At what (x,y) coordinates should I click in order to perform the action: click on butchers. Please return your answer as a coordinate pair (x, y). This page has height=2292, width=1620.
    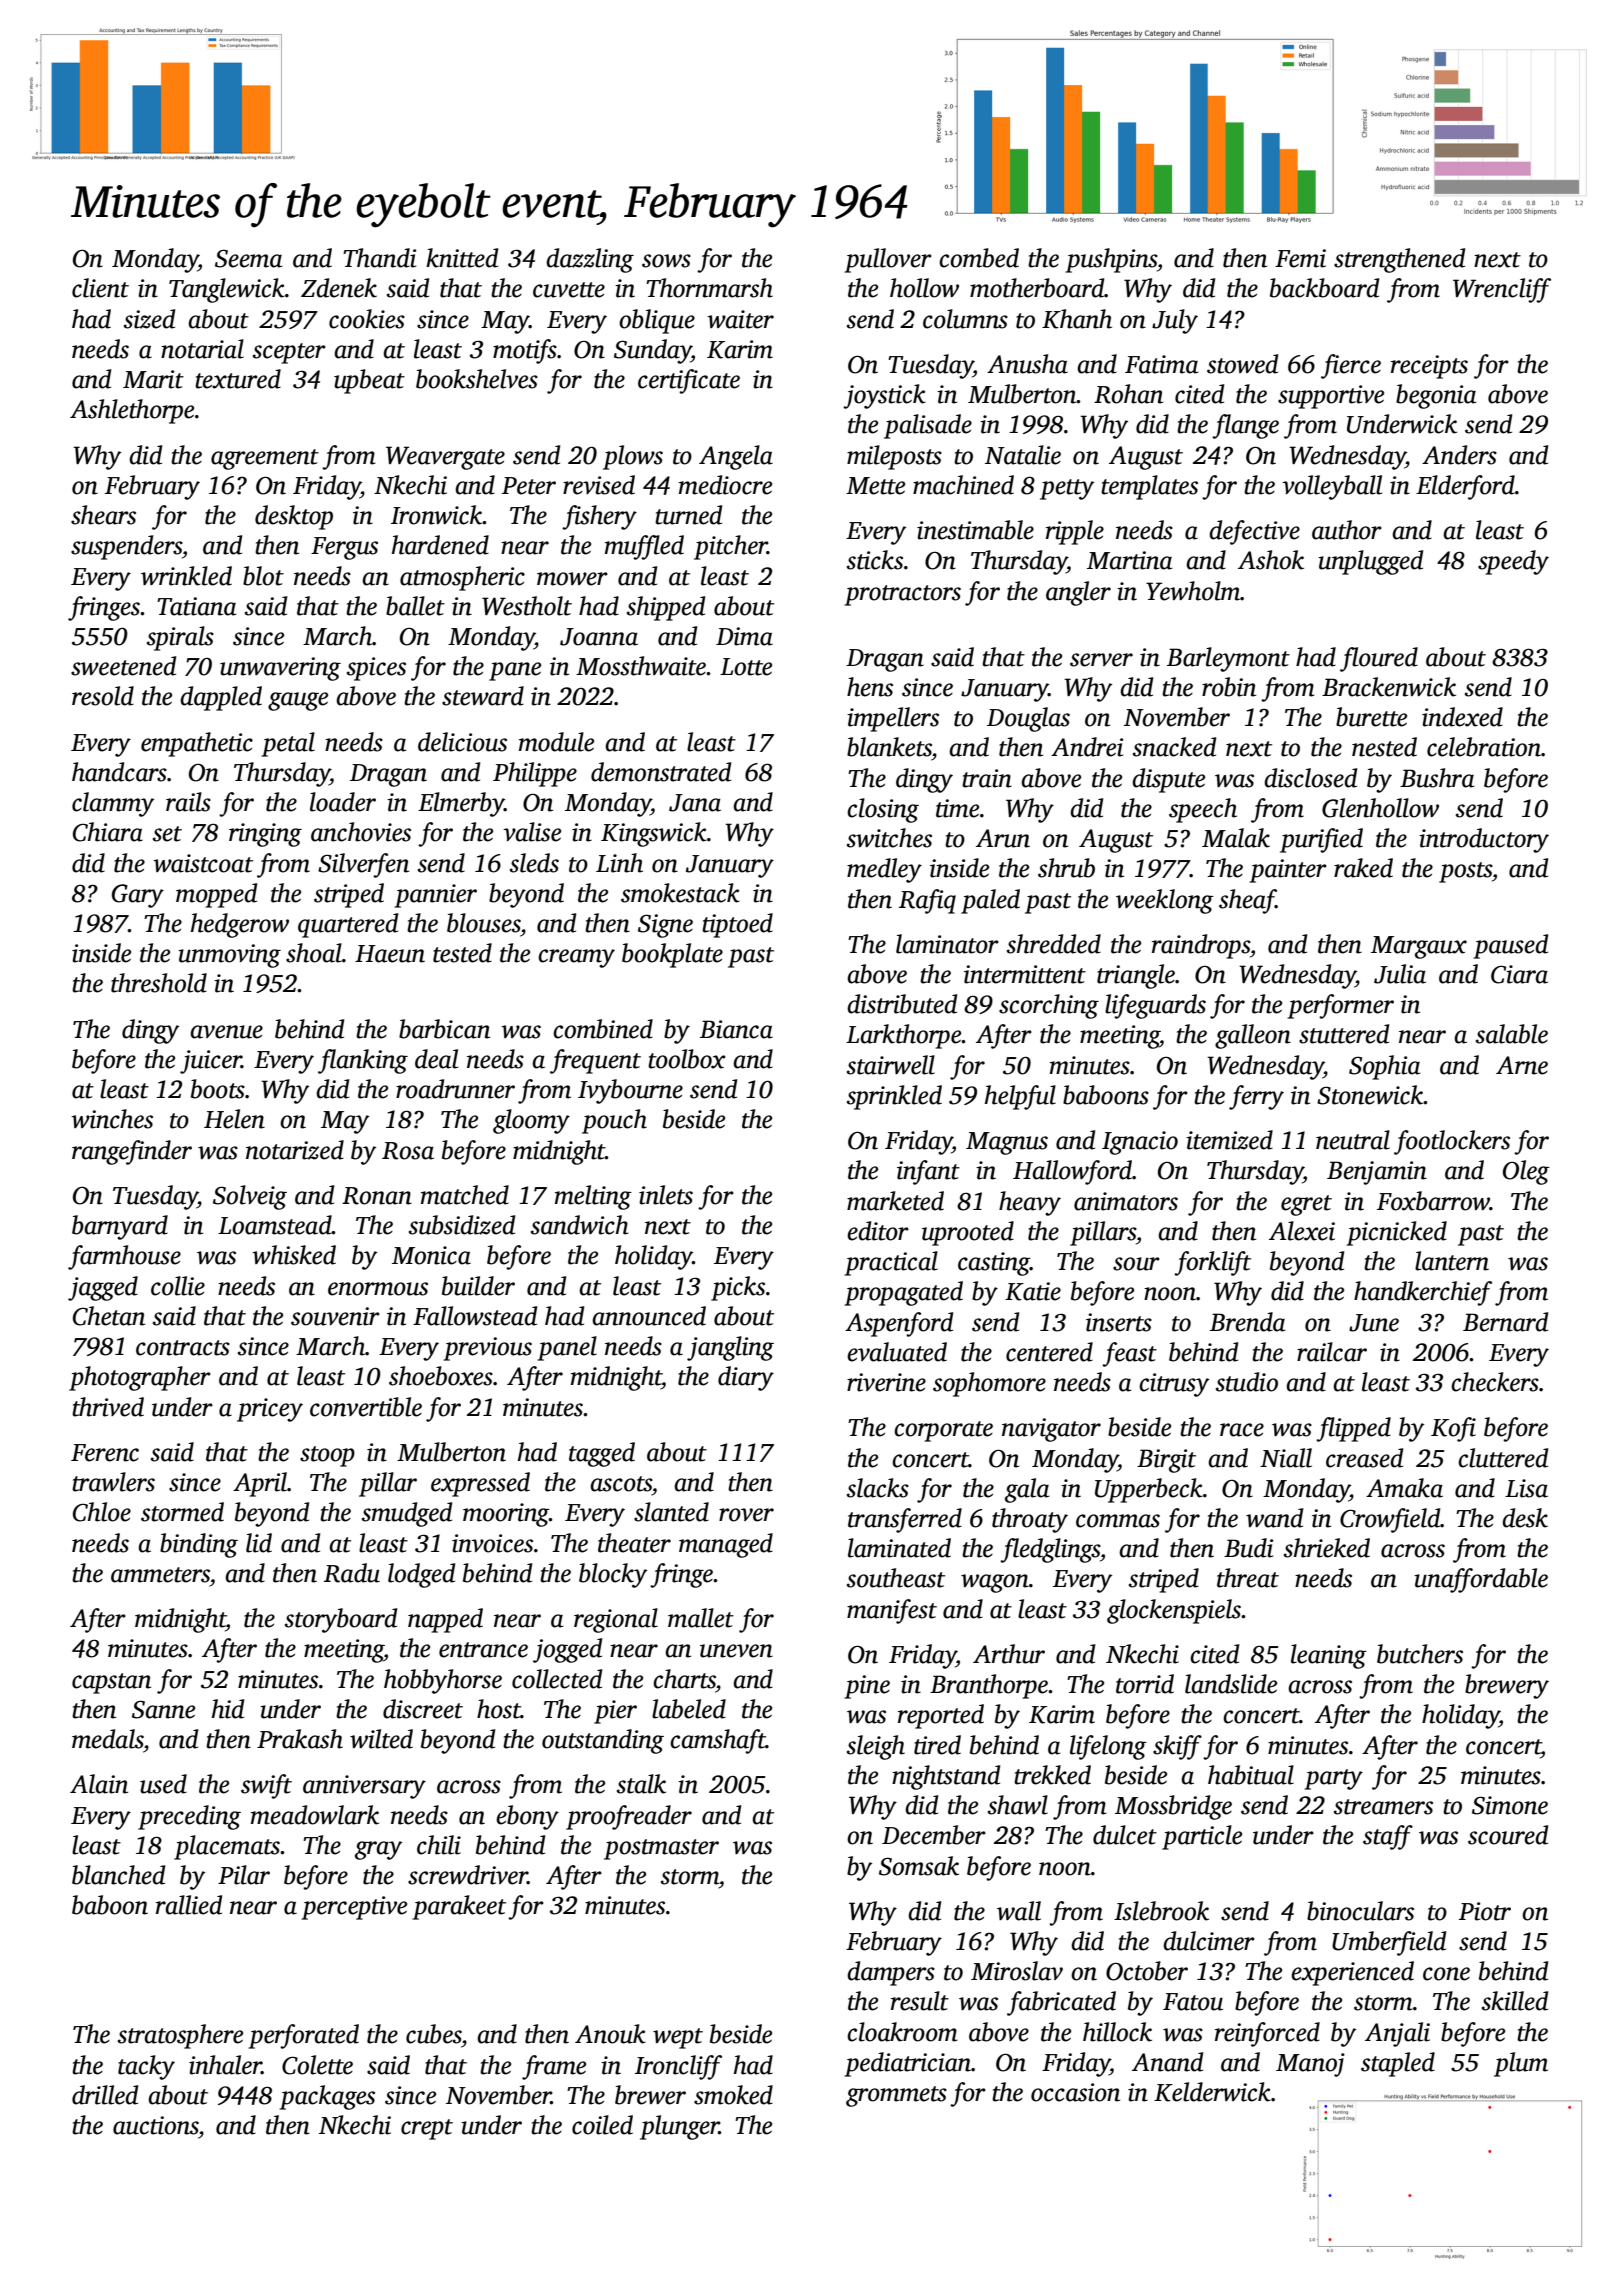
    Looking at the image, I should click on (1420, 1654).
